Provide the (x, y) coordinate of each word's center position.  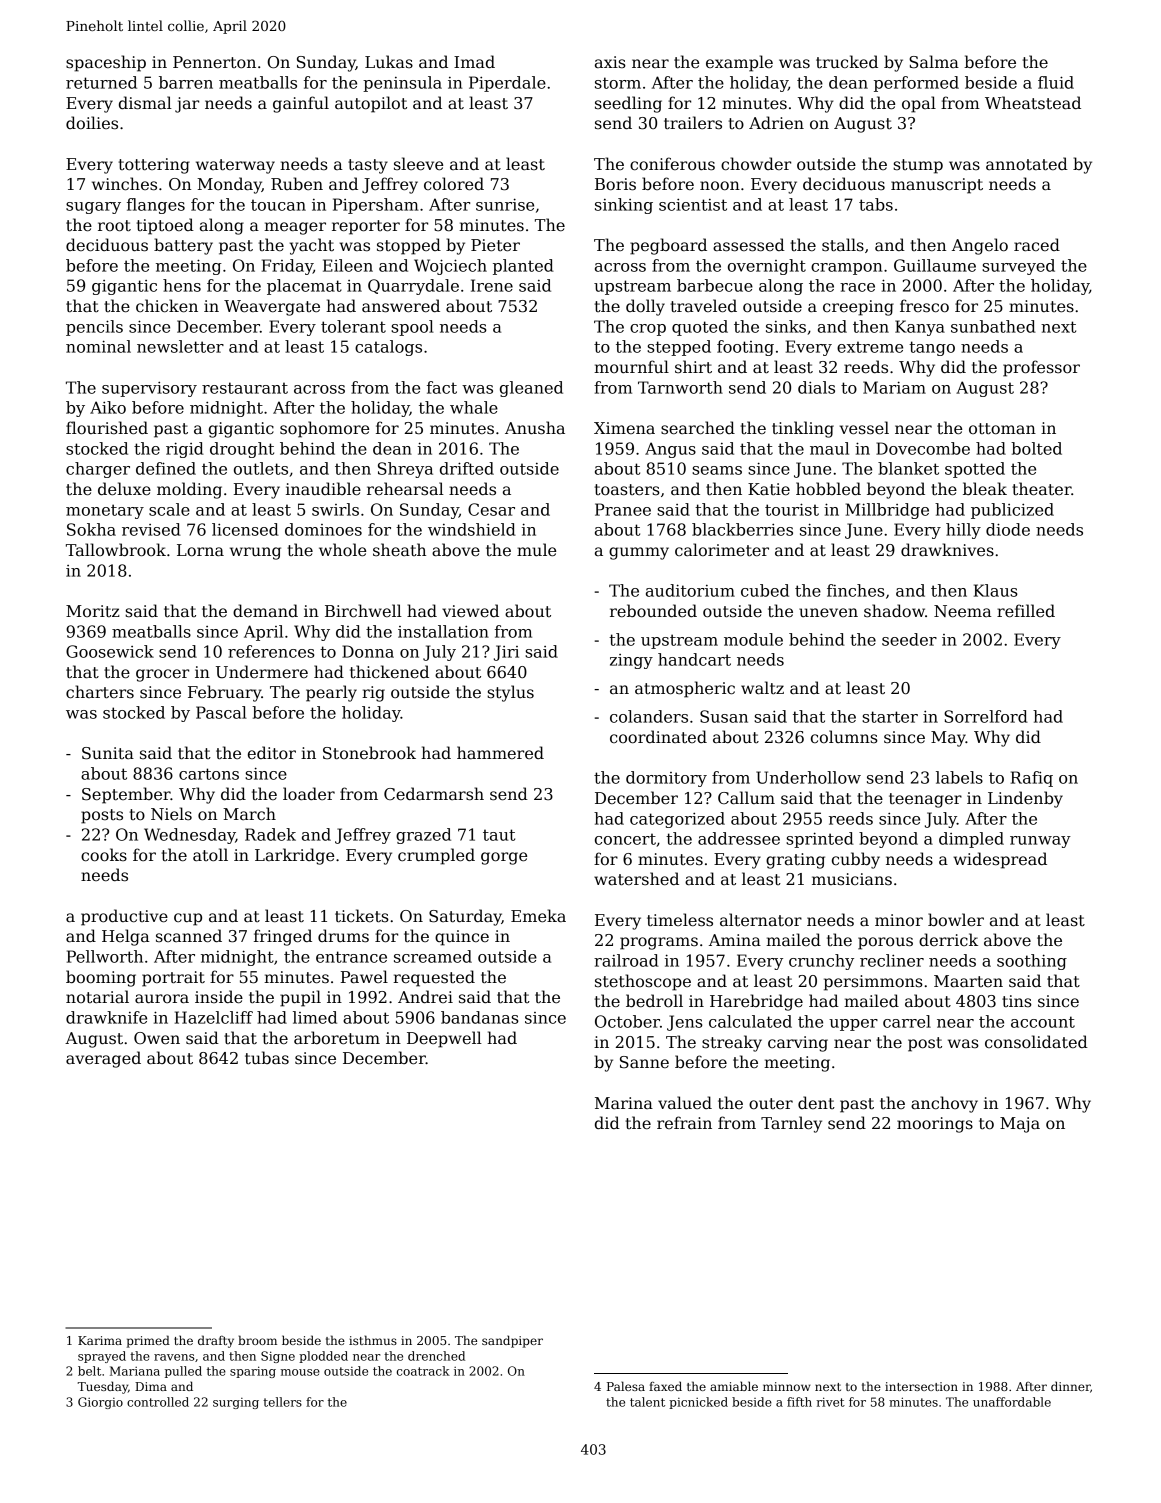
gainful (301, 104)
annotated (1027, 164)
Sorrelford (986, 716)
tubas (267, 1058)
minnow (787, 1386)
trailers (693, 123)
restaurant (245, 388)
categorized (677, 820)
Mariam (894, 387)
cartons (209, 774)
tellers (282, 1402)
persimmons (873, 983)
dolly (645, 307)
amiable (734, 1386)
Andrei (425, 996)
